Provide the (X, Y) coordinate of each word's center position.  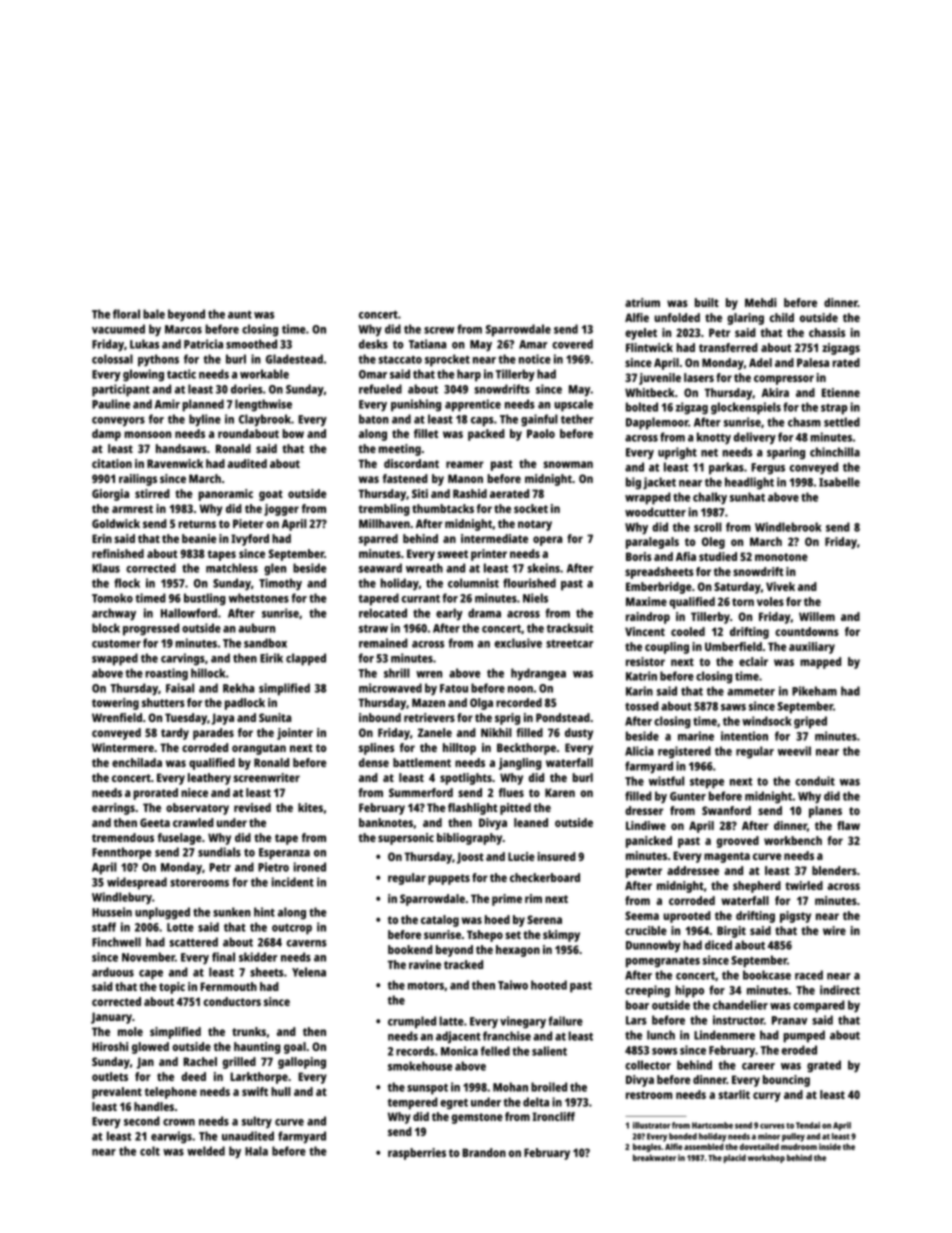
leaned (531, 822)
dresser (644, 810)
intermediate (494, 538)
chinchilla (835, 452)
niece (194, 792)
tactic (181, 374)
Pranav (789, 1020)
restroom (649, 1095)
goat (271, 495)
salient (549, 1051)
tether (577, 419)
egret (454, 1104)
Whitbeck (650, 392)
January (111, 1018)
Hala (256, 1151)
